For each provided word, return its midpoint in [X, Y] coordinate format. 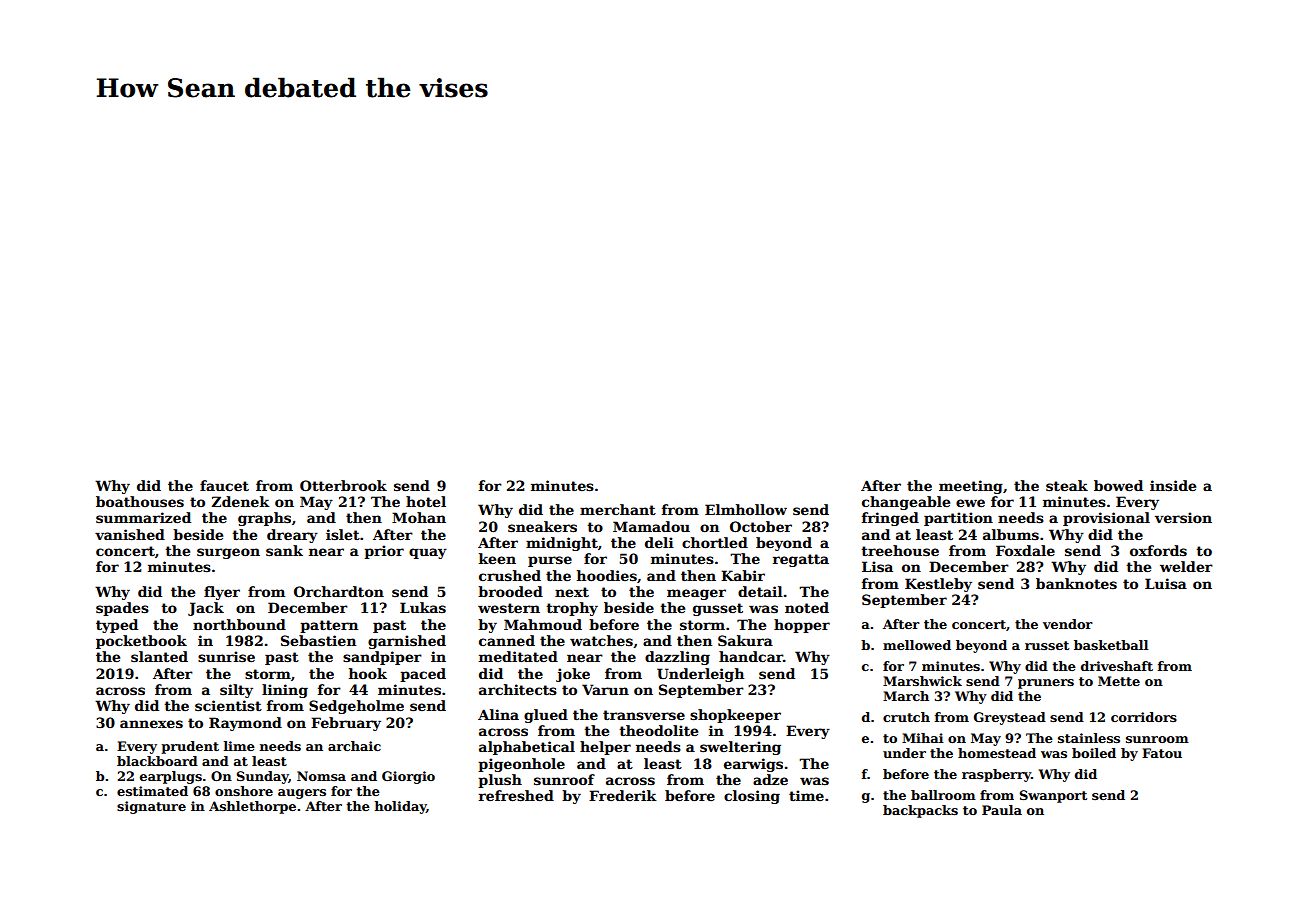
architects [518, 689]
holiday [400, 807]
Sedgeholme [356, 707]
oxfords [1158, 550]
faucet [224, 485]
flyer [222, 593]
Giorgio [408, 777]
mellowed [917, 645]
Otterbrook [343, 485]
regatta [801, 560]
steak [1067, 485]
